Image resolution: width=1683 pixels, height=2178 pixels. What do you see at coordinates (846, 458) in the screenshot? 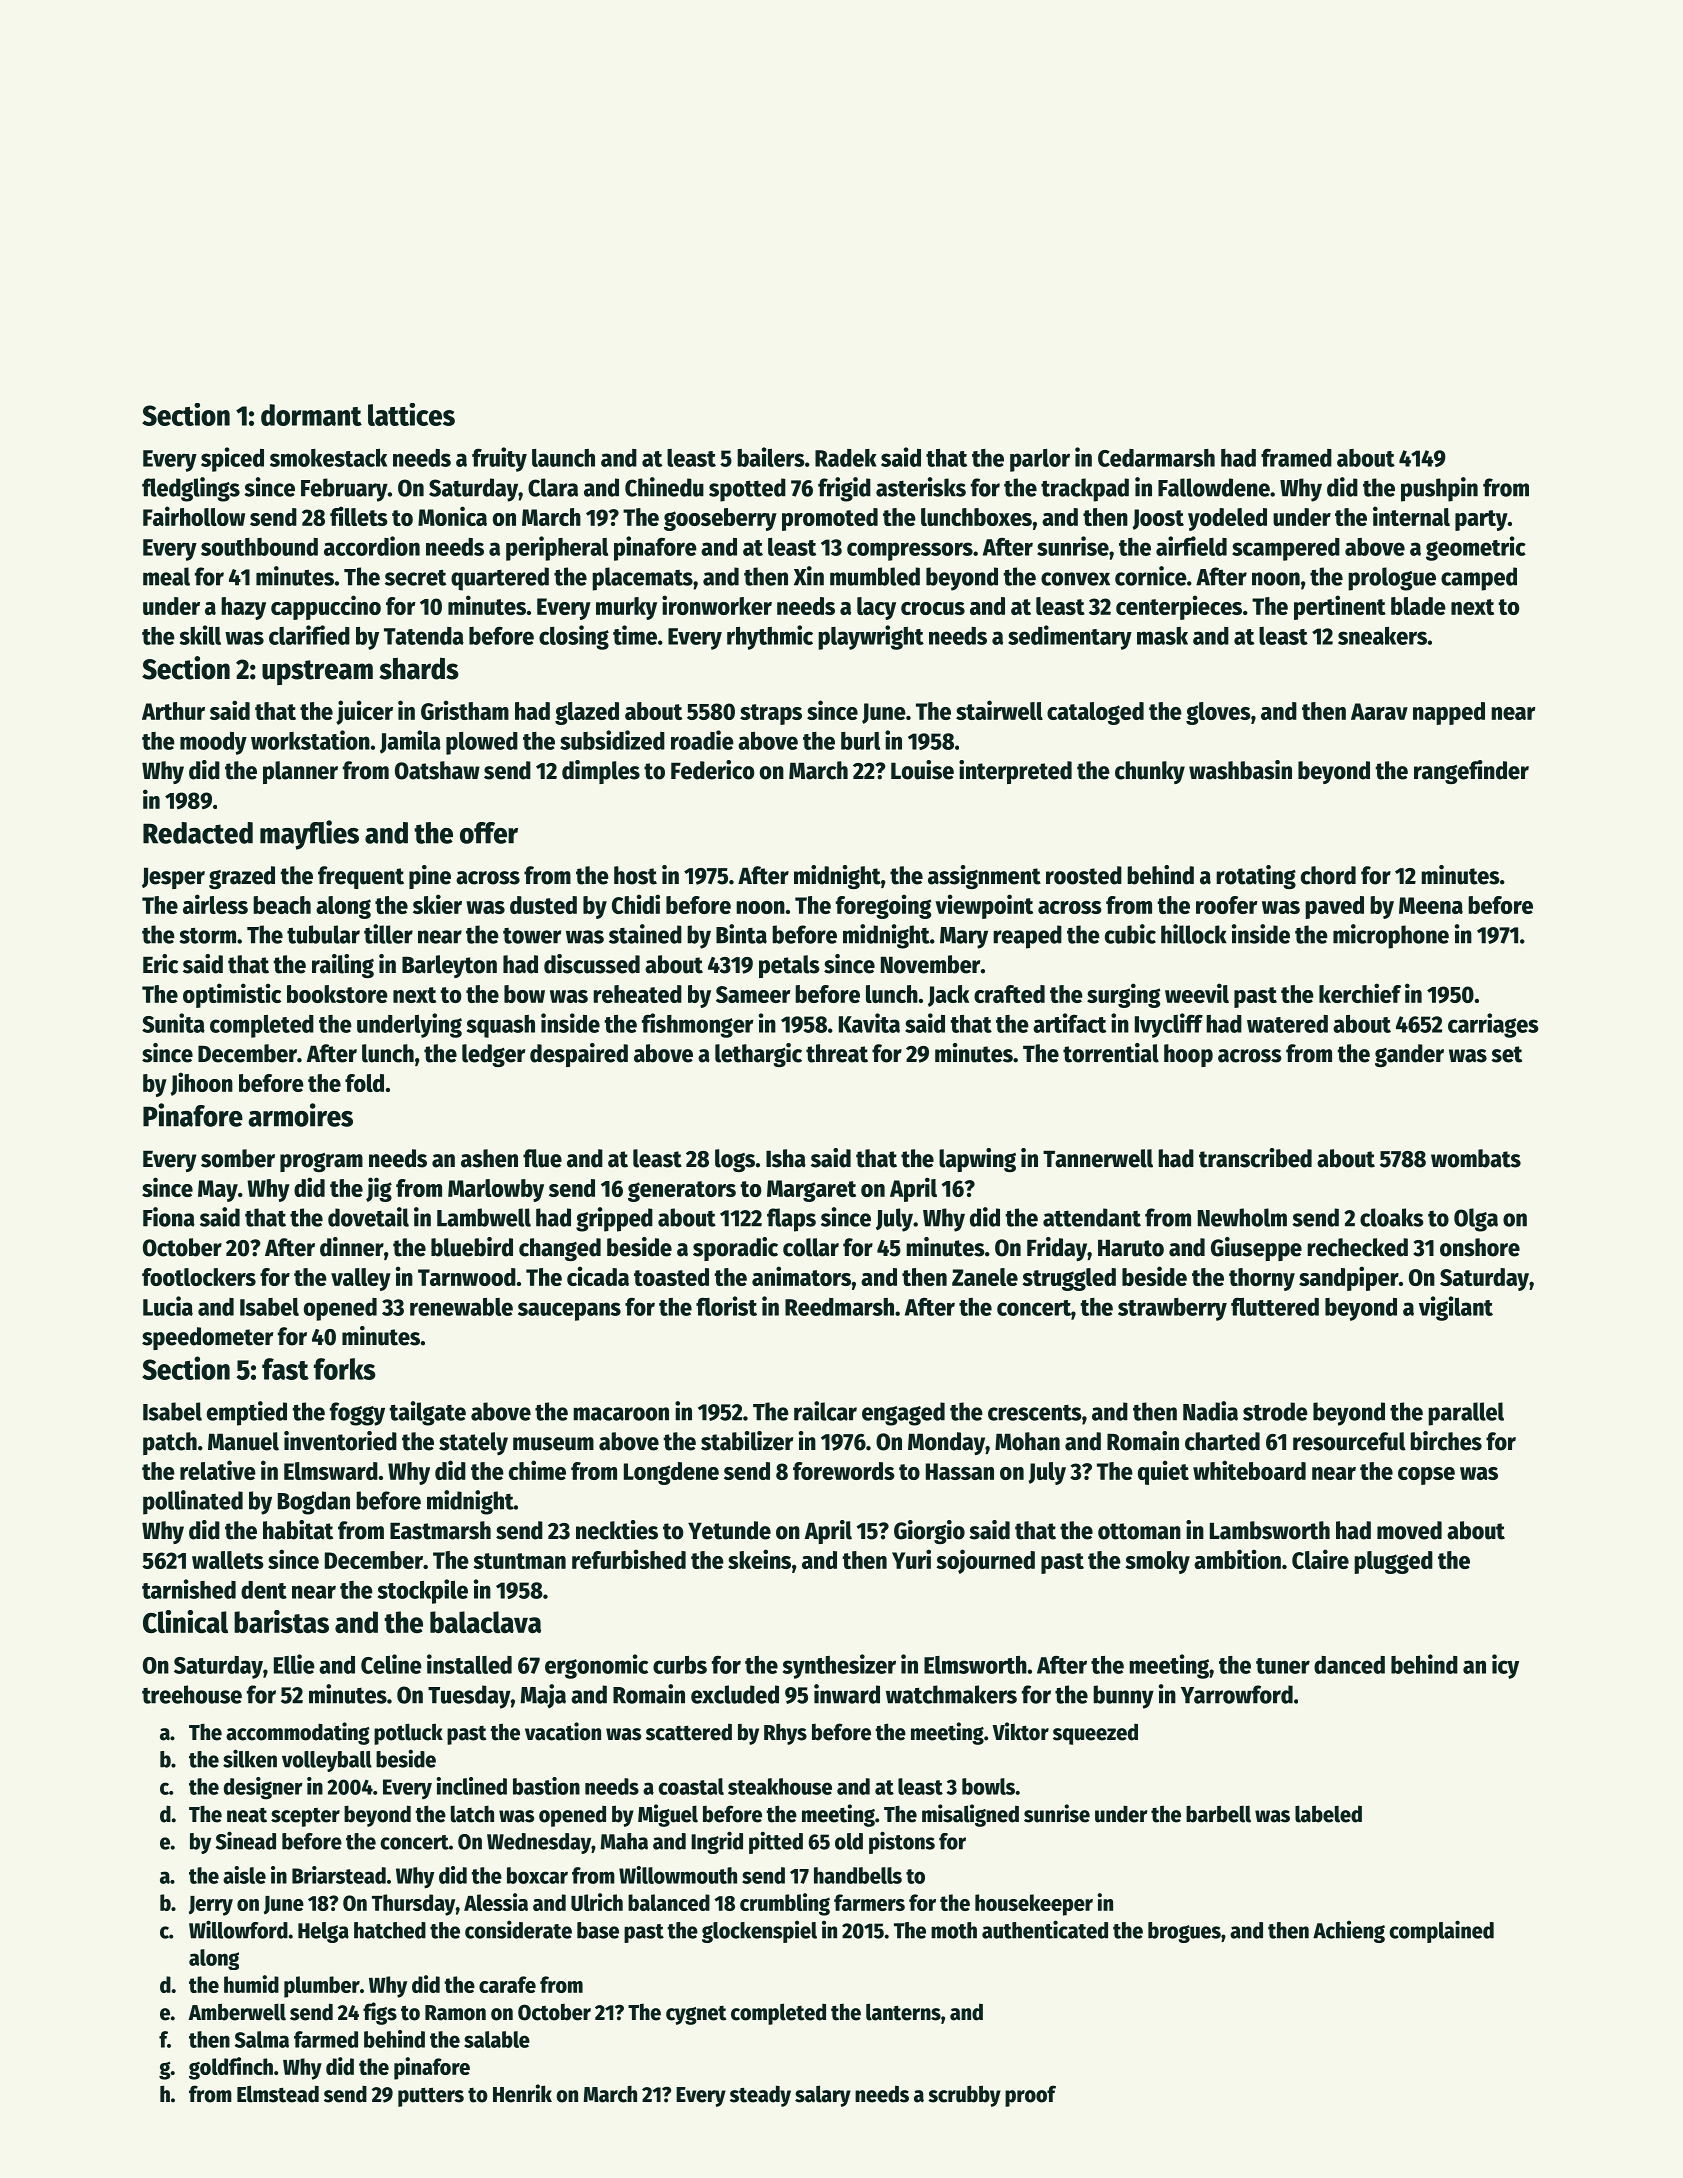
I see `Radek` at bounding box center [846, 458].
